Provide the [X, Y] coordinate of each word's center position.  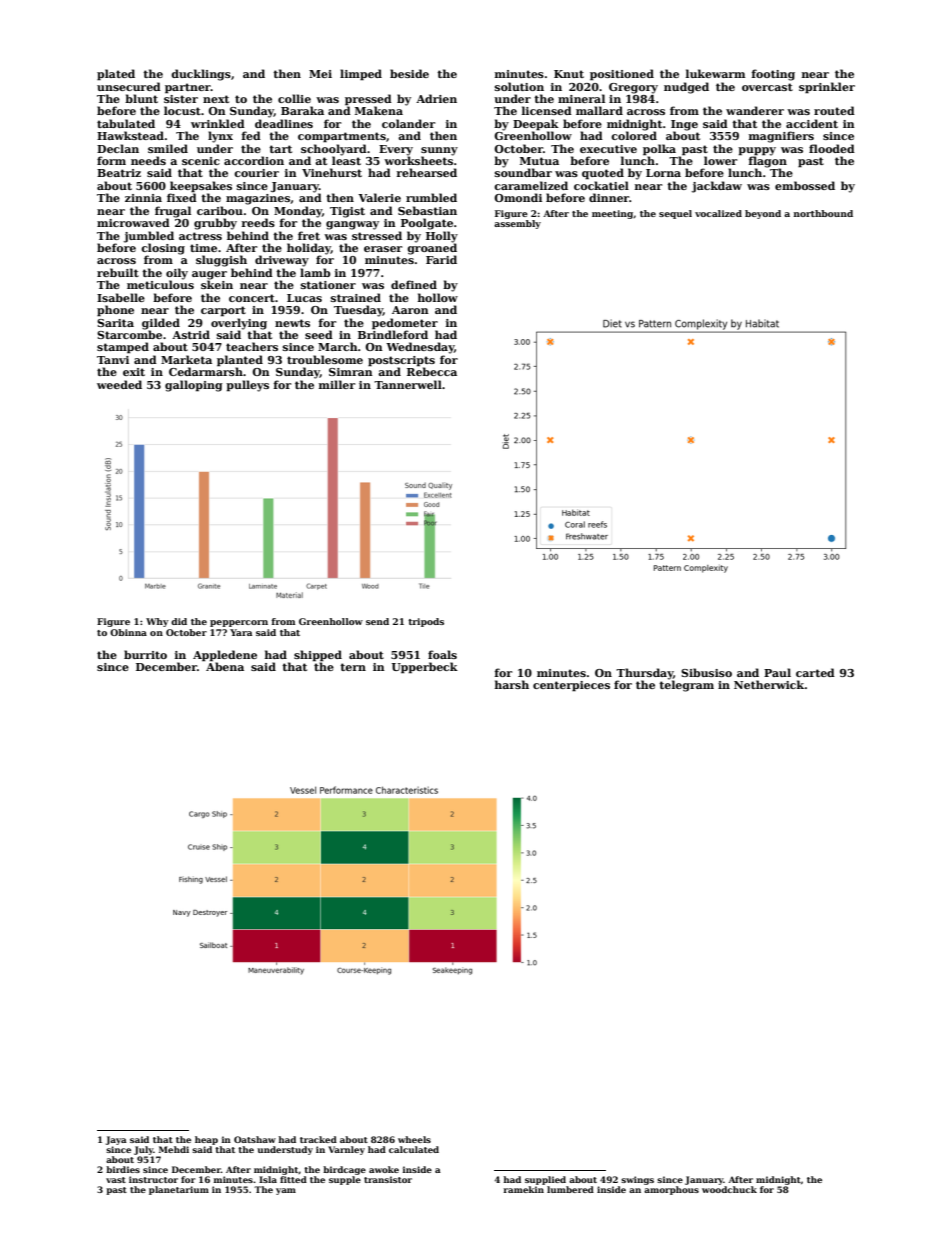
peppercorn [239, 623]
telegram [686, 686]
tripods [426, 622]
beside [409, 73]
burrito [145, 654]
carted [815, 672]
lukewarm [715, 73]
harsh [512, 684]
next [216, 99]
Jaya [116, 1140]
